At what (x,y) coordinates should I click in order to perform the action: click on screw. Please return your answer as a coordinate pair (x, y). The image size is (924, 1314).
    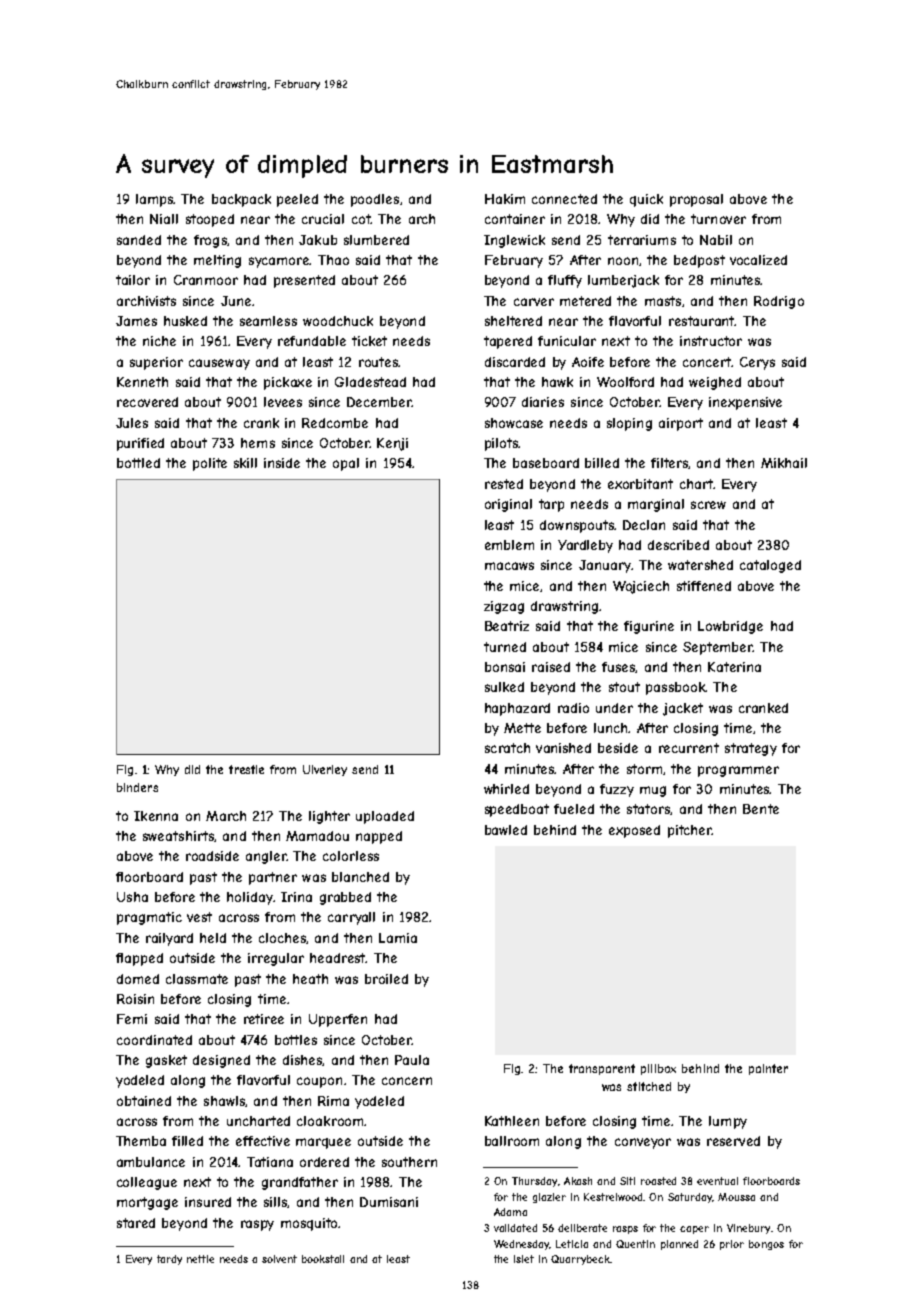
    Looking at the image, I should click on (708, 505).
